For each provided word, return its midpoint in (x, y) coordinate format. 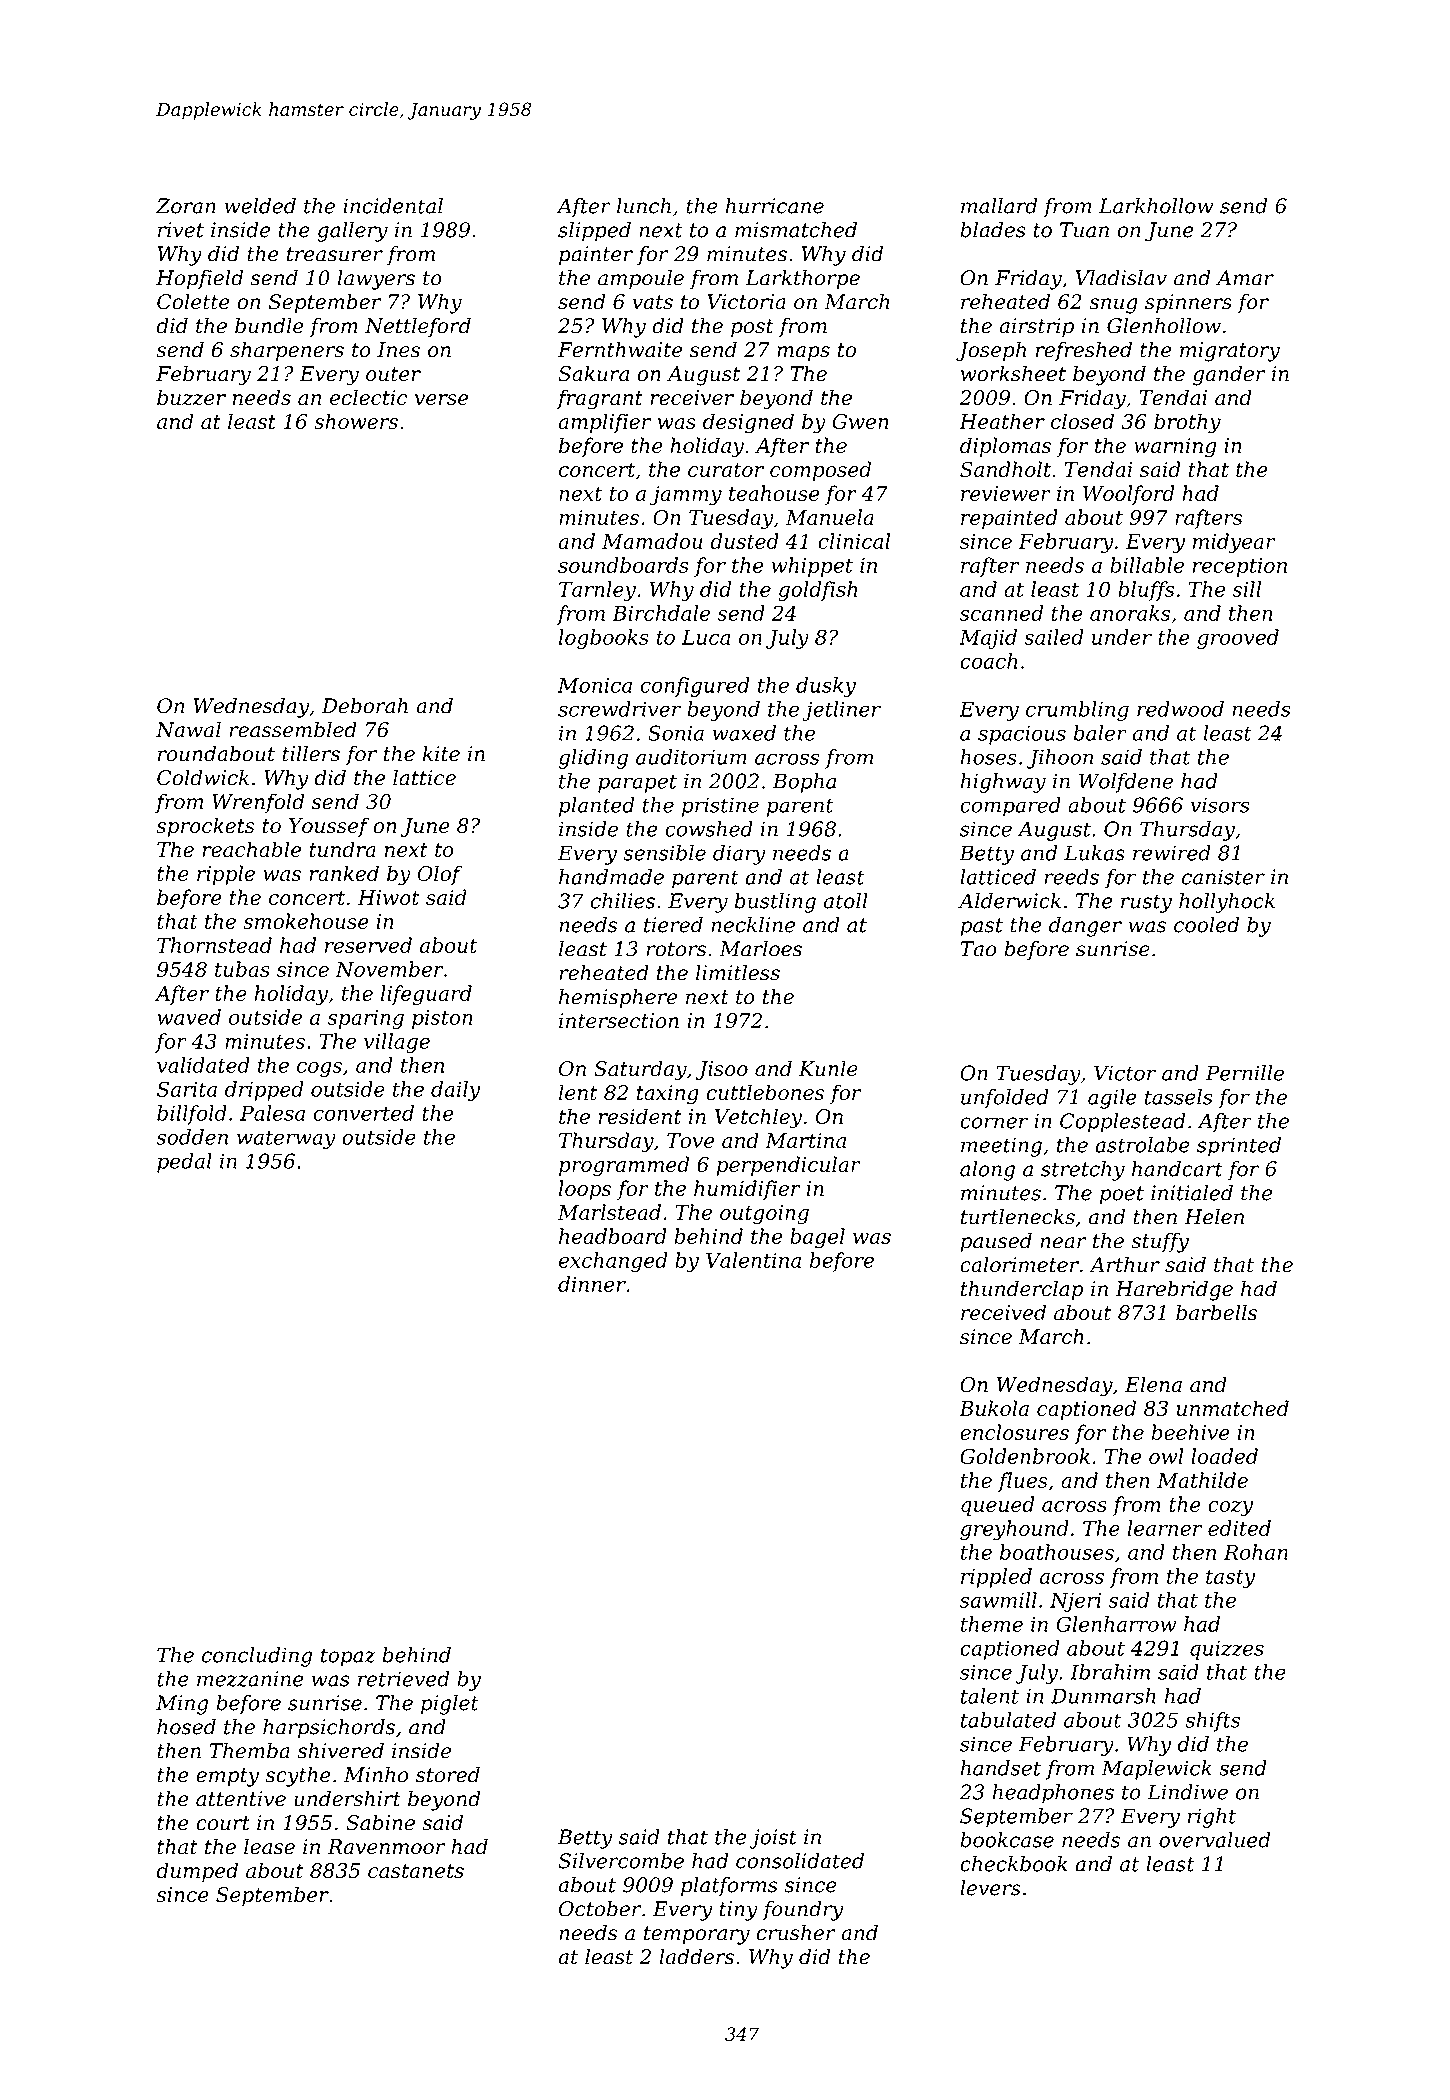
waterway (286, 1140)
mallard (999, 206)
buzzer (191, 397)
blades (993, 230)
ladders (696, 1956)
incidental (393, 206)
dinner (592, 1284)
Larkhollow (1156, 206)
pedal (184, 1163)
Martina (805, 1140)
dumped (197, 1872)
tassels (1178, 1097)
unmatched (1233, 1408)
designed (748, 423)
